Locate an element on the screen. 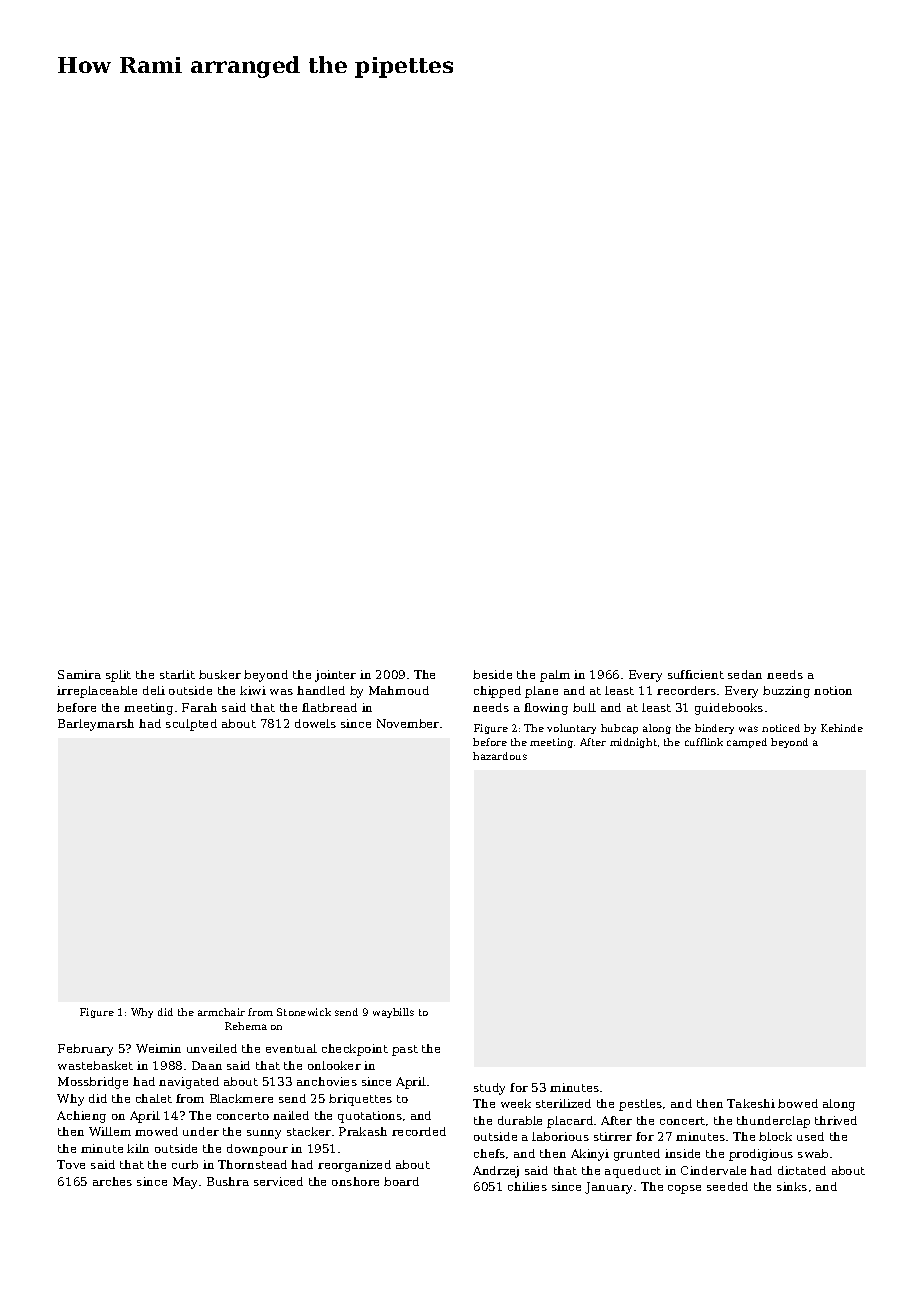  cufflink is located at coordinates (704, 742).
